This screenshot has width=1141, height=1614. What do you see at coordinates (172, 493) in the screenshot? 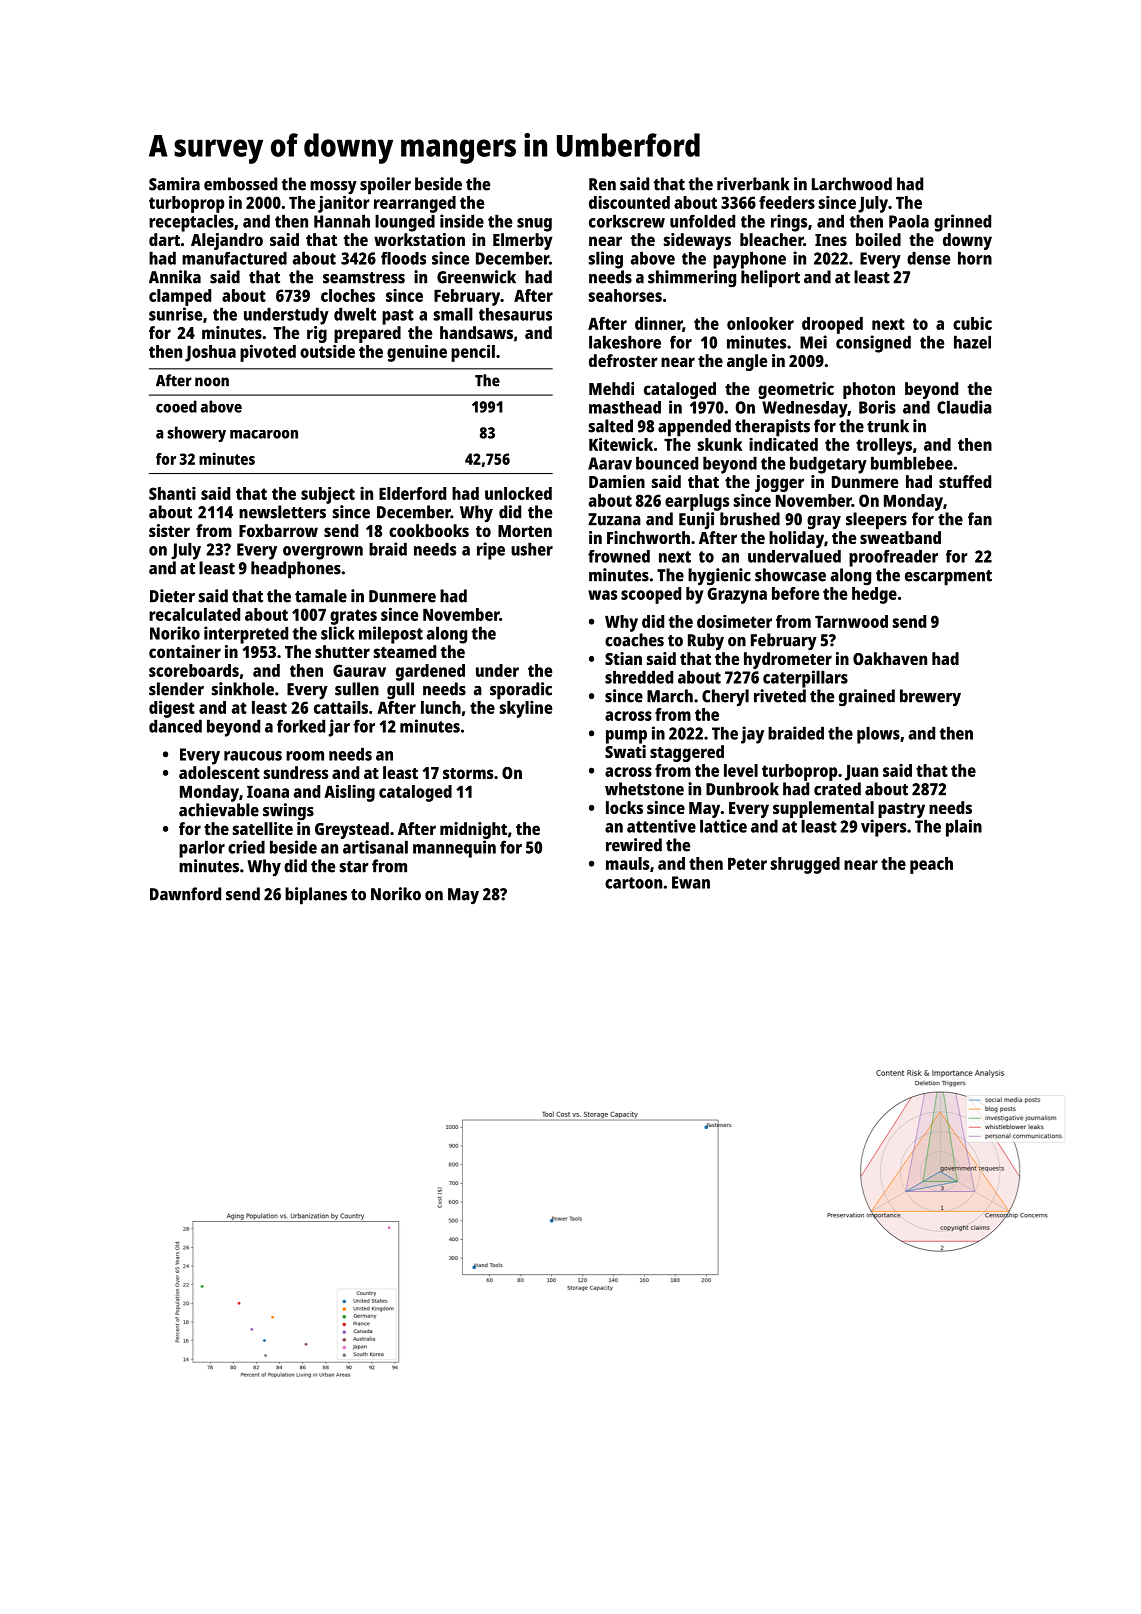
I see `Shanti` at bounding box center [172, 493].
